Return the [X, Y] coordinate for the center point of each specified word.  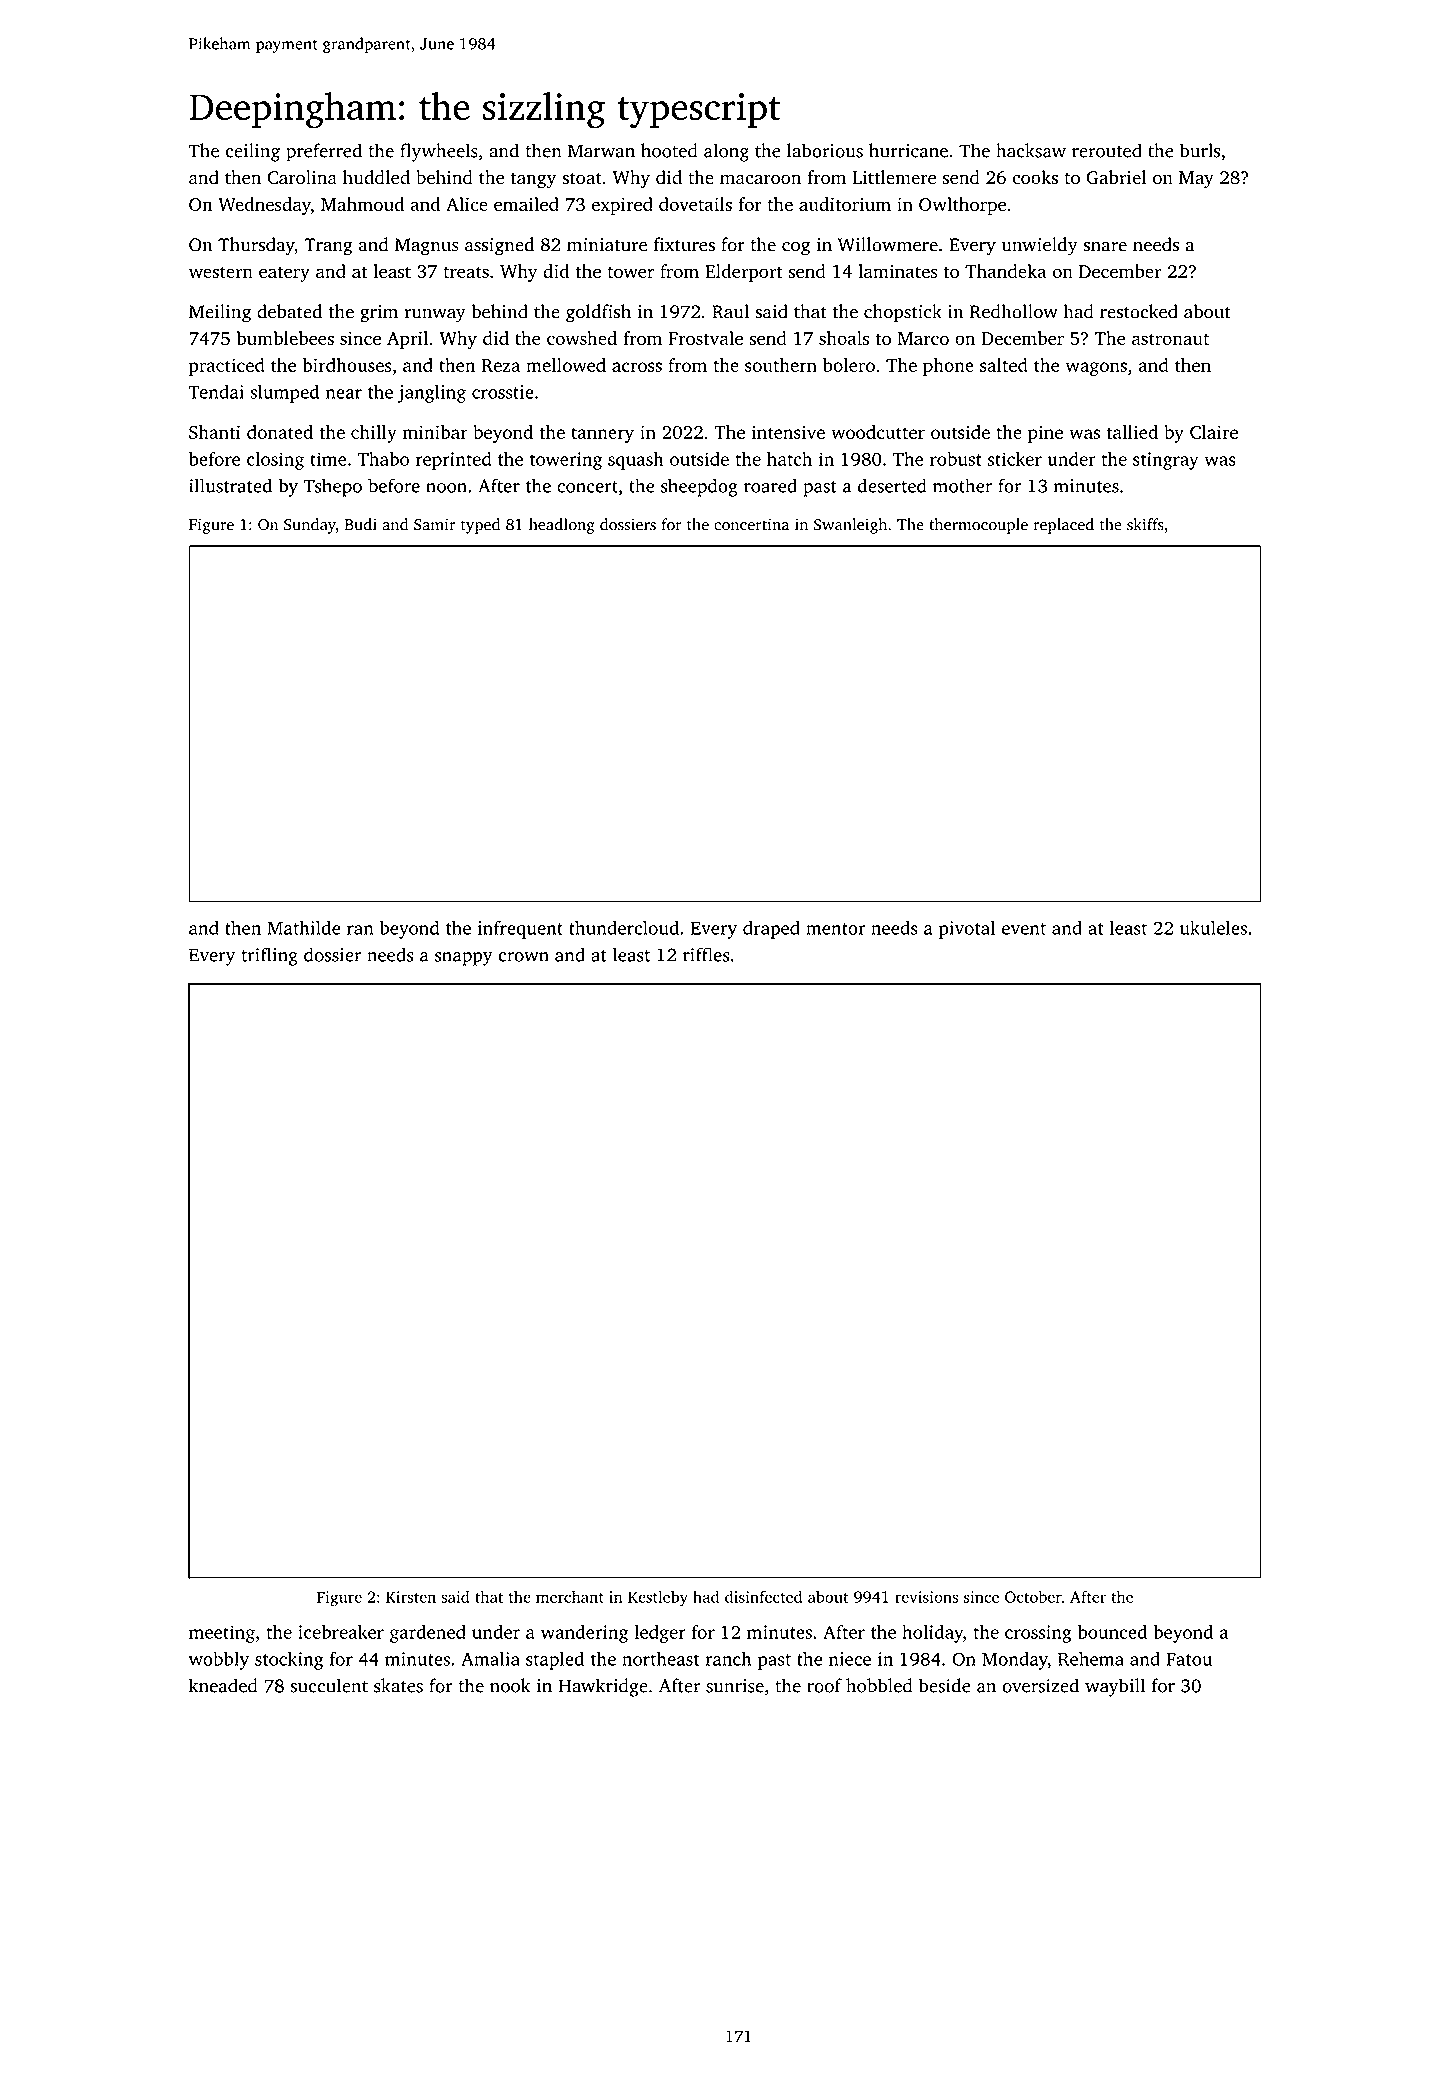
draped [771, 930]
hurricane [908, 150]
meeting [222, 1634]
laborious [825, 150]
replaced [1064, 526]
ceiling [253, 152]
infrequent [520, 929]
